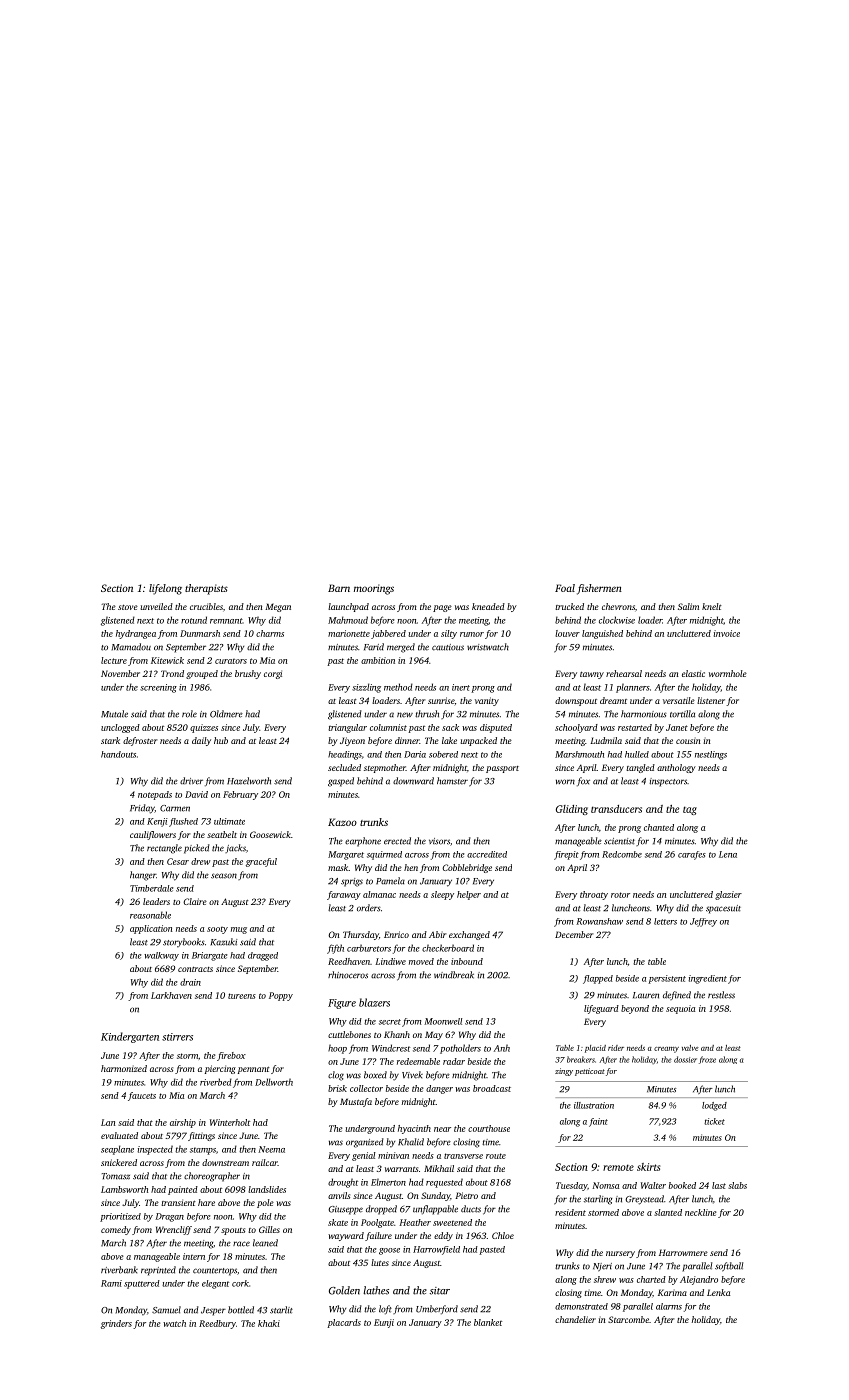 This screenshot has width=849, height=1400. I want to click on ticket, so click(714, 1121).
